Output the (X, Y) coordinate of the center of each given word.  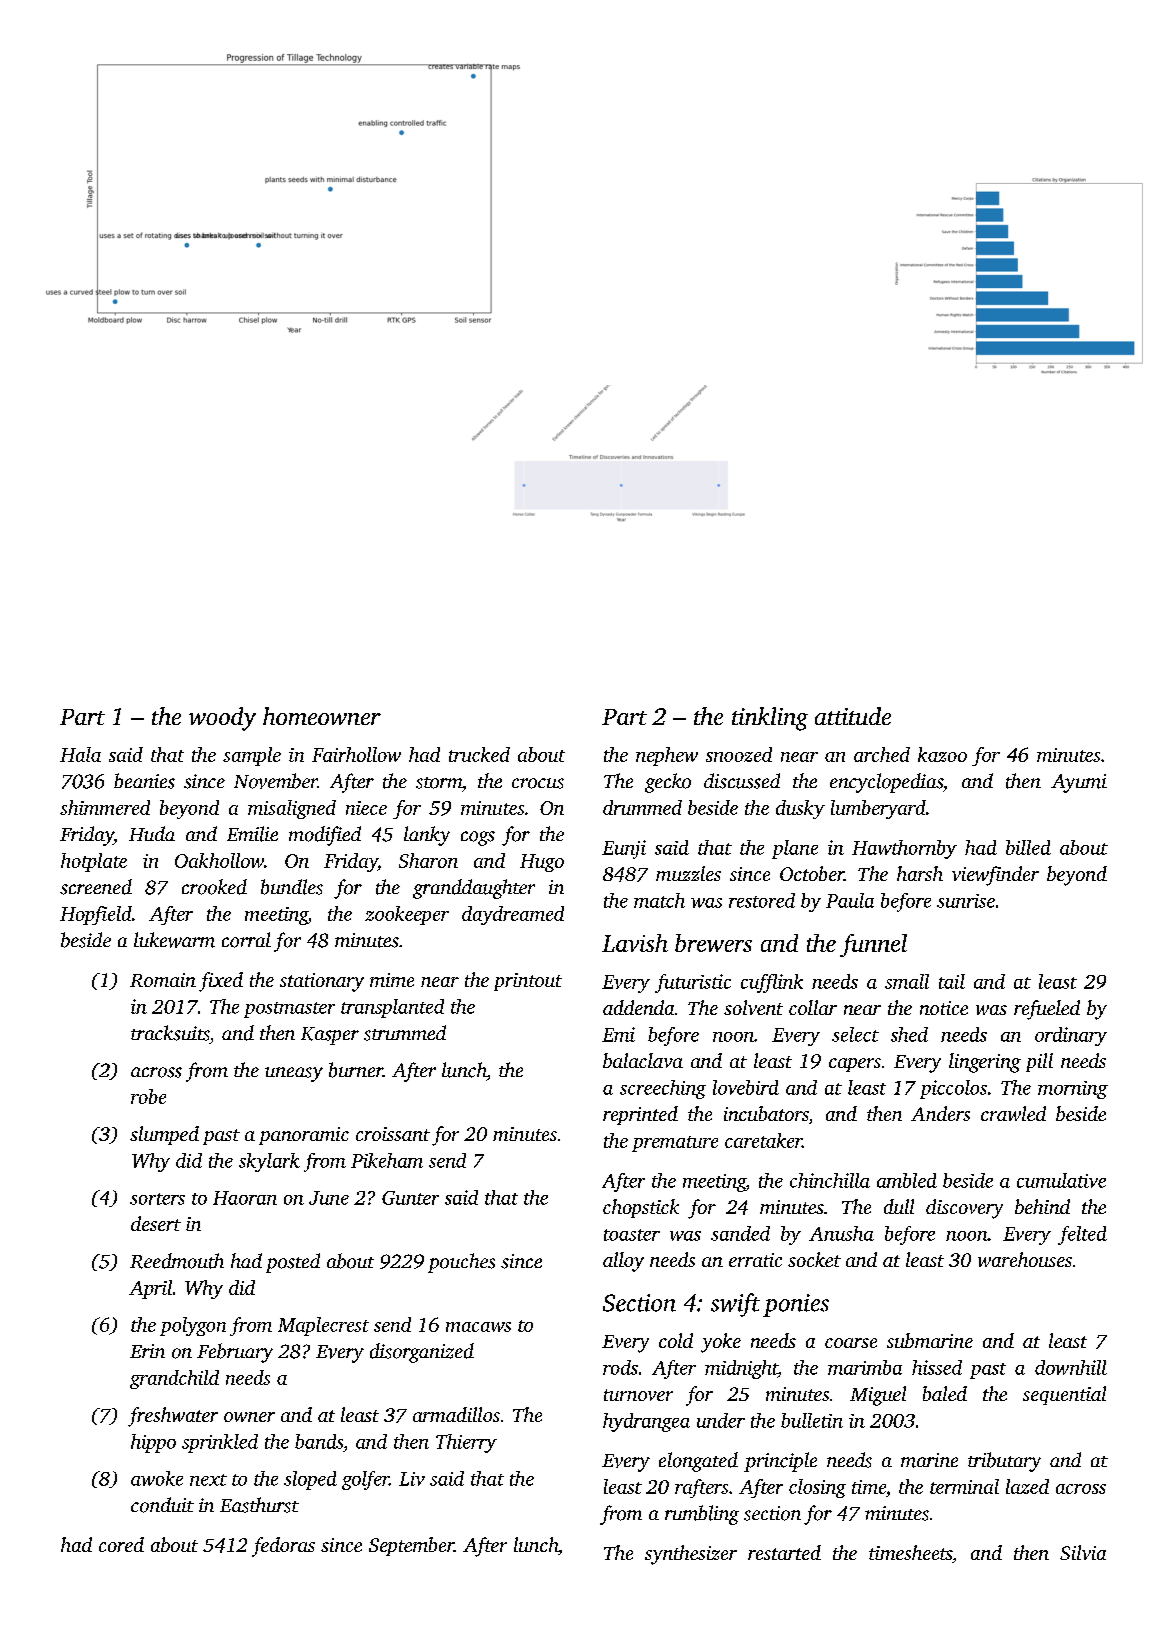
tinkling (770, 719)
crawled (1013, 1113)
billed (1028, 847)
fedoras (283, 1547)
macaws (478, 1327)
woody (222, 719)
